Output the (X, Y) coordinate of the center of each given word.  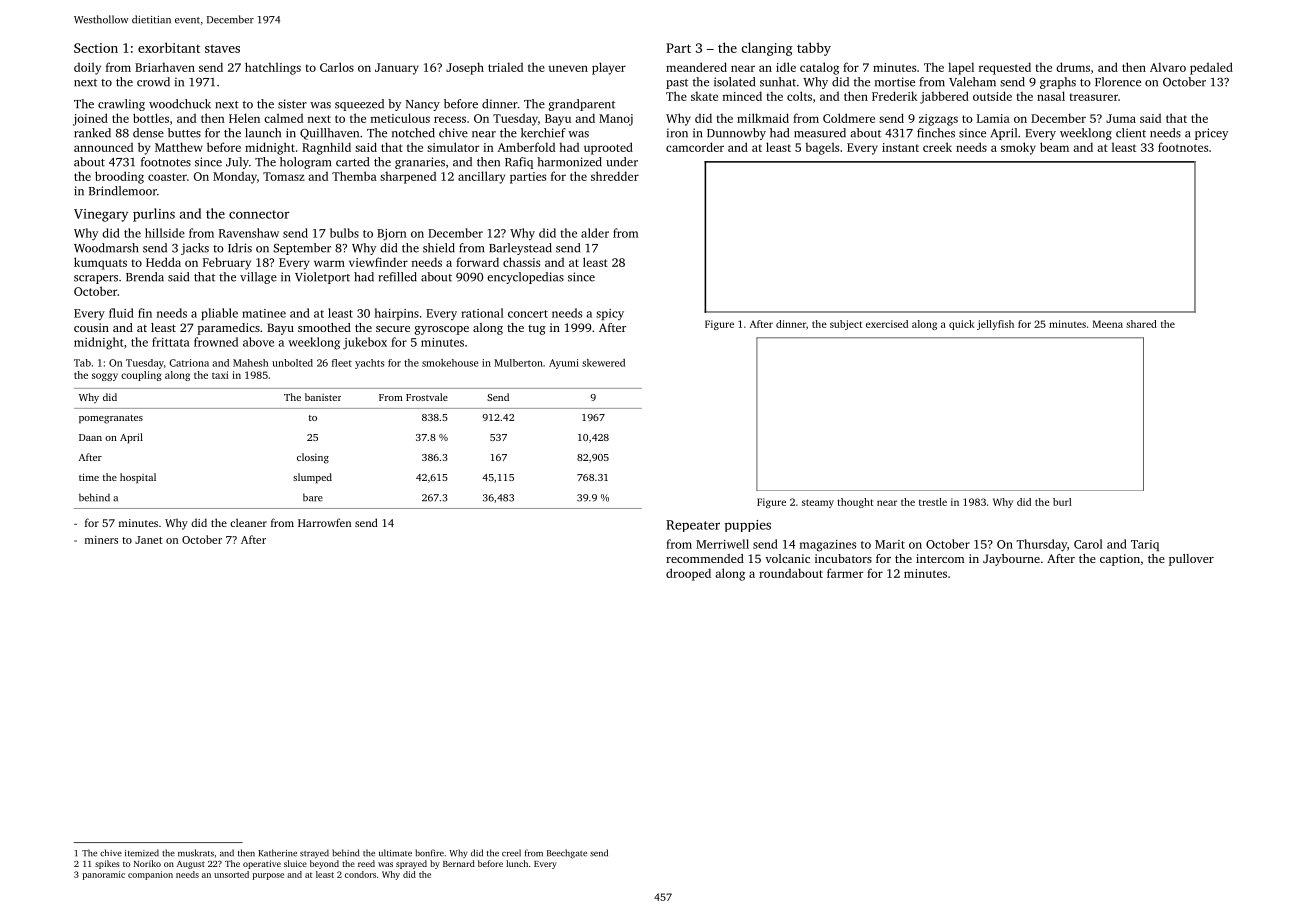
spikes (107, 864)
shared (1141, 324)
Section (96, 48)
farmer (845, 573)
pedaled (1211, 68)
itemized (142, 853)
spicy (610, 314)
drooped (688, 574)
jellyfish (995, 325)
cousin (91, 327)
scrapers (96, 279)
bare (313, 497)
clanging (767, 49)
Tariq (1145, 545)
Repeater (693, 526)
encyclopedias (525, 278)
